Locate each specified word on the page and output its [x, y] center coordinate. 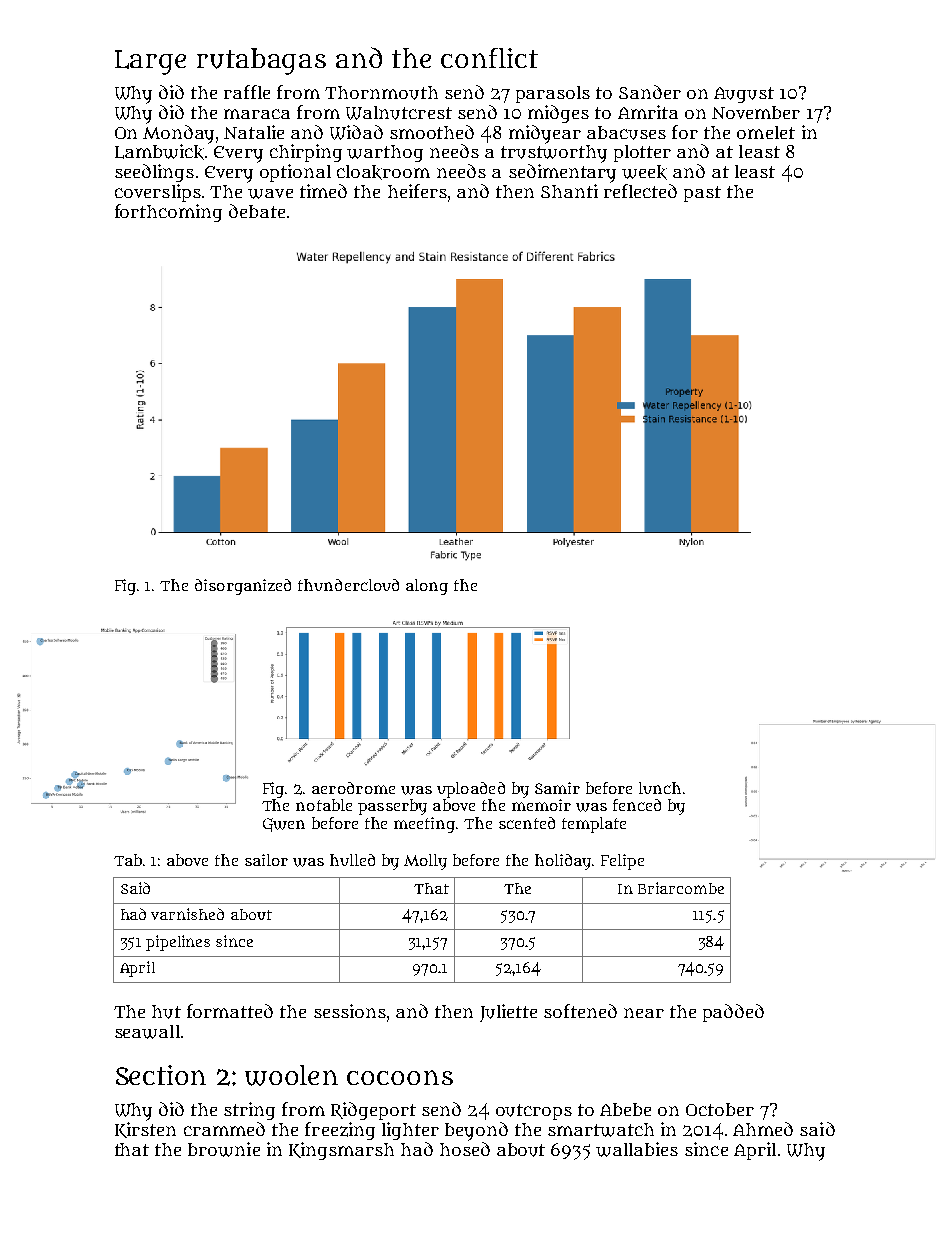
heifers [417, 191]
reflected [640, 191]
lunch [660, 788]
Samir [557, 788]
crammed [224, 1129]
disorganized [243, 587]
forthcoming [168, 213]
